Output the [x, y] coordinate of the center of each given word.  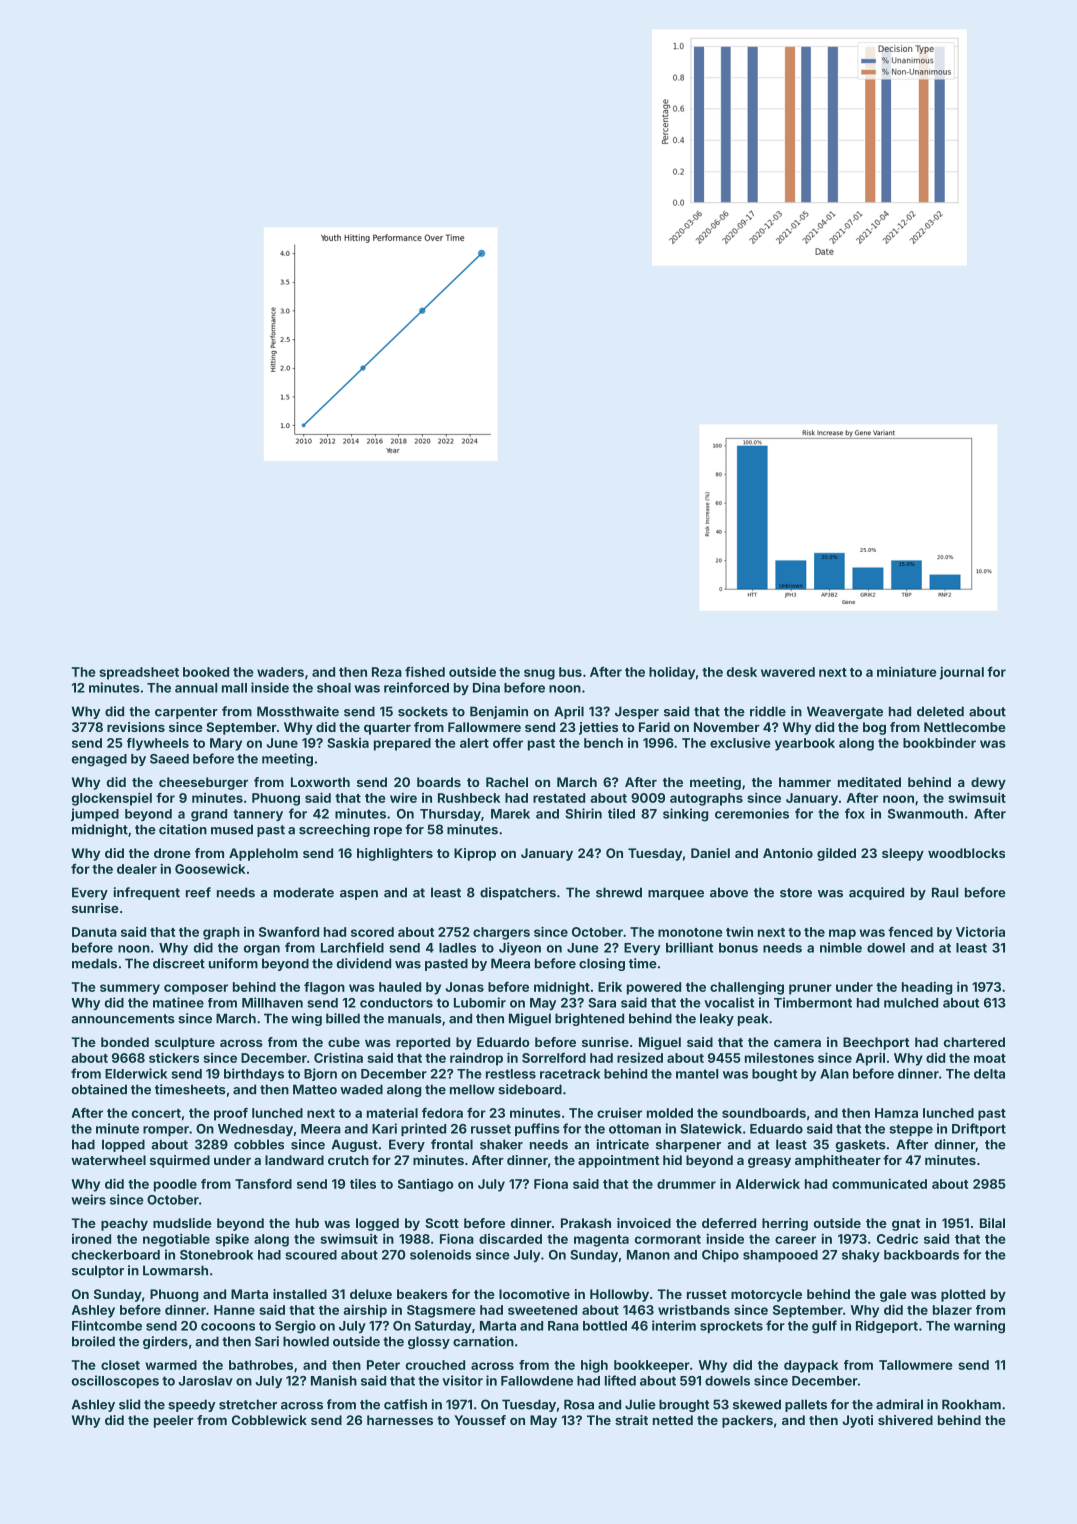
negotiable [176, 1240]
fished [425, 671]
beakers [422, 1294]
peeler [174, 1421]
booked [206, 672]
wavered [788, 672]
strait [631, 1420]
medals [94, 963]
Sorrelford [554, 1058]
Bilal [992, 1223]
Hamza [896, 1113]
